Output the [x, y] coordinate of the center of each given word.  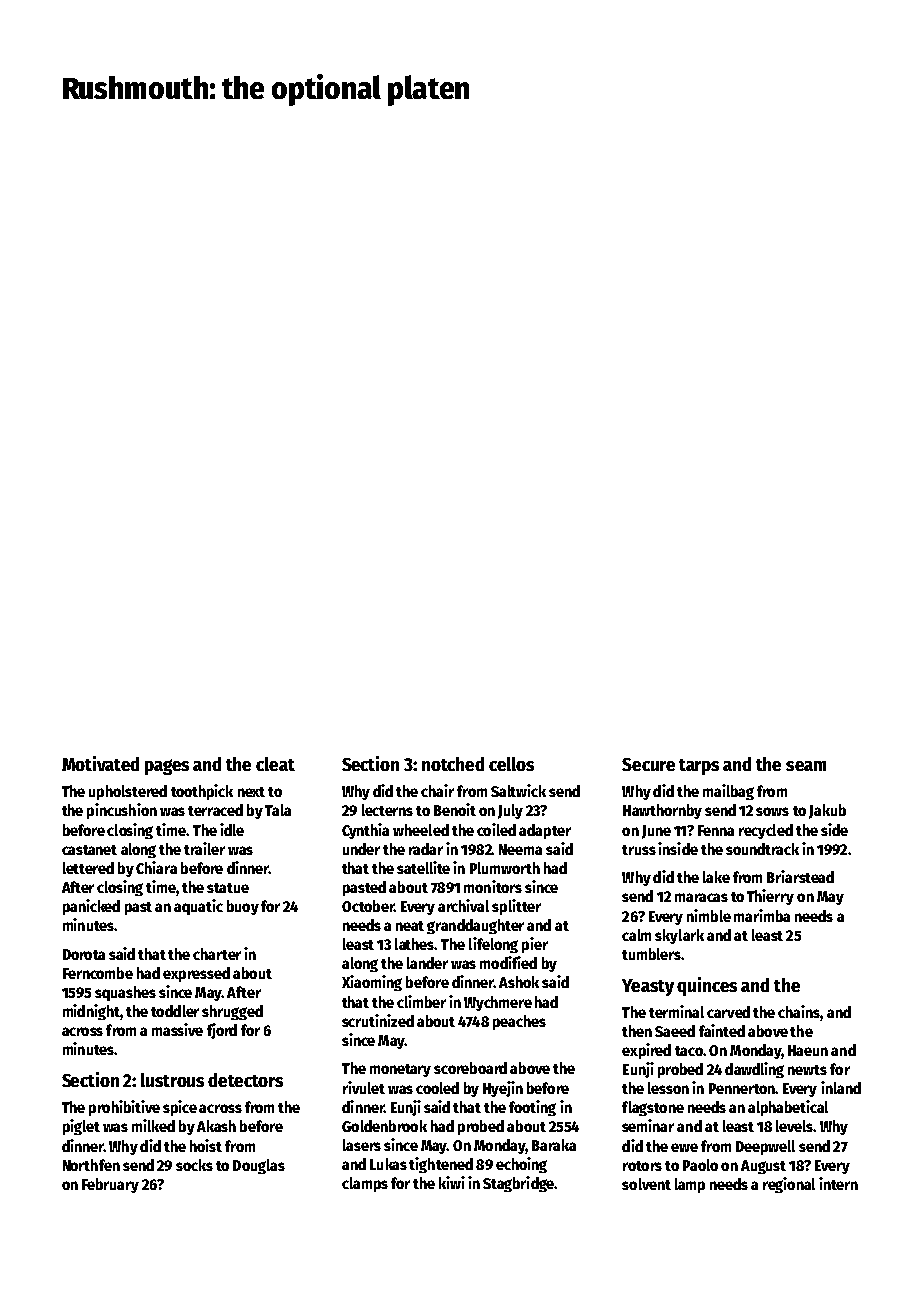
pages [167, 767]
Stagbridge [518, 1184]
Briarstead [800, 876]
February [110, 1185]
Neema [520, 849]
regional [789, 1185]
